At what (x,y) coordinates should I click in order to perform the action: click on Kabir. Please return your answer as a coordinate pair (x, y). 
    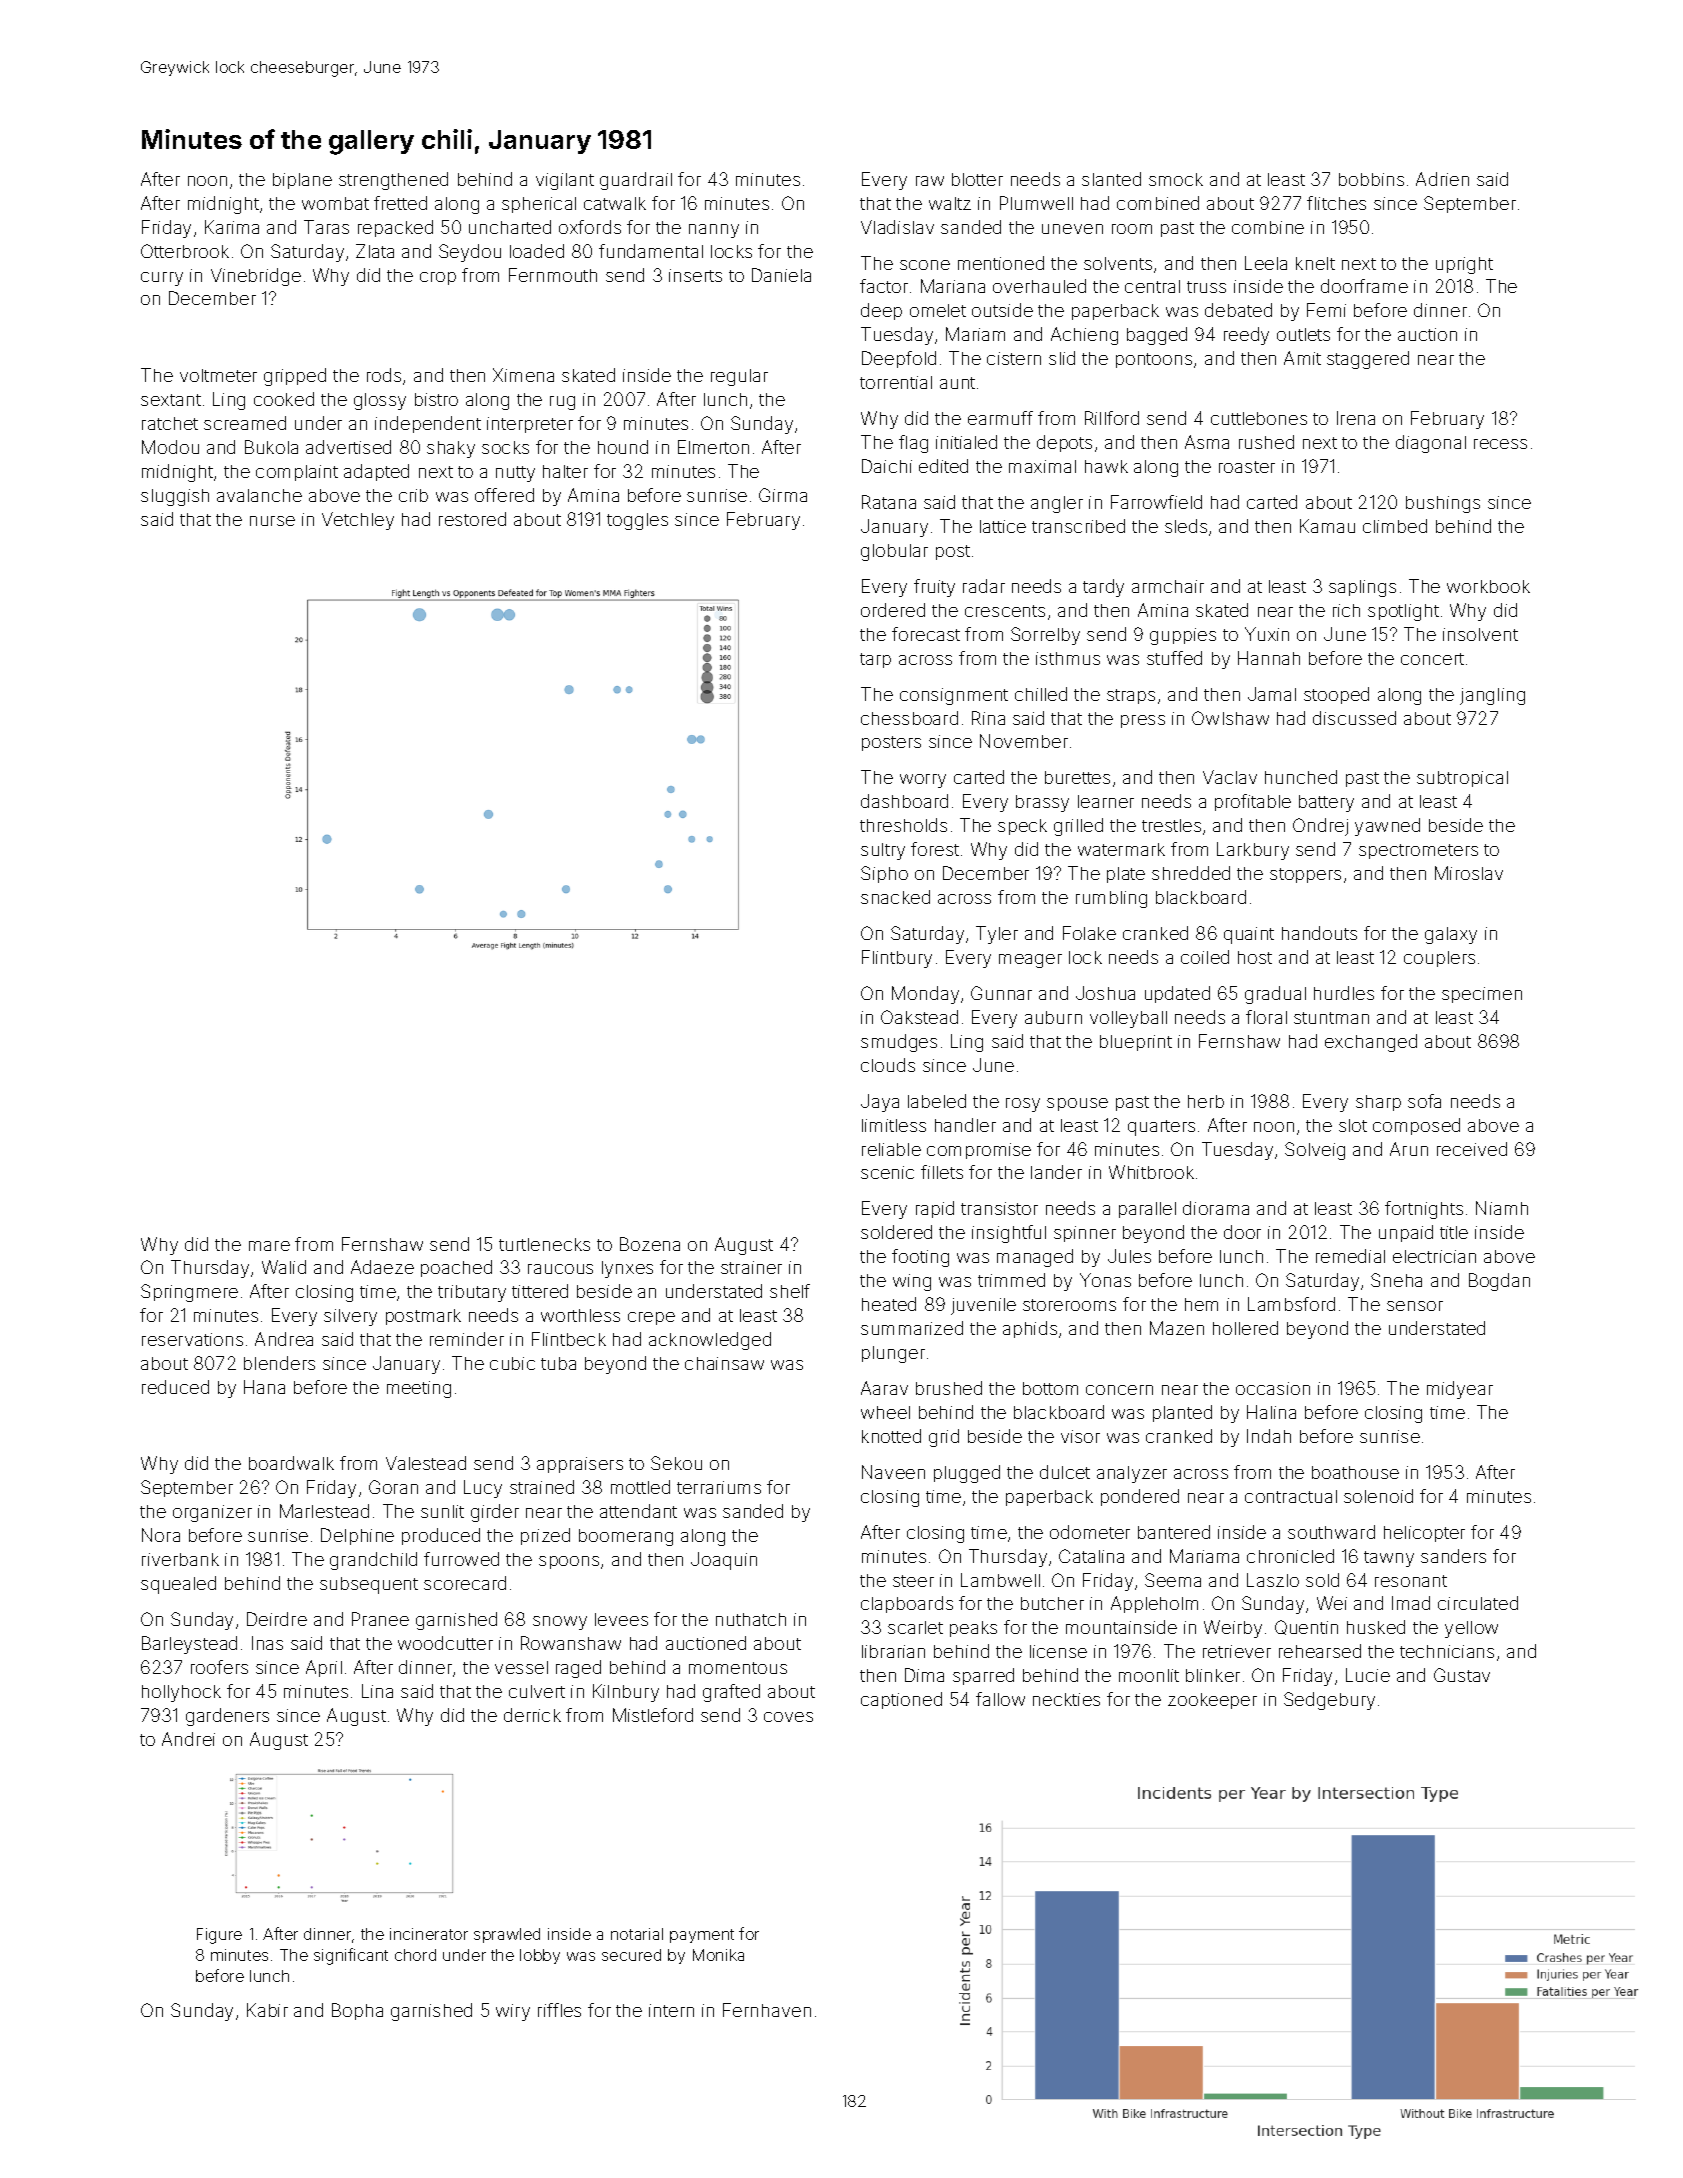
    Looking at the image, I should click on (267, 2010).
